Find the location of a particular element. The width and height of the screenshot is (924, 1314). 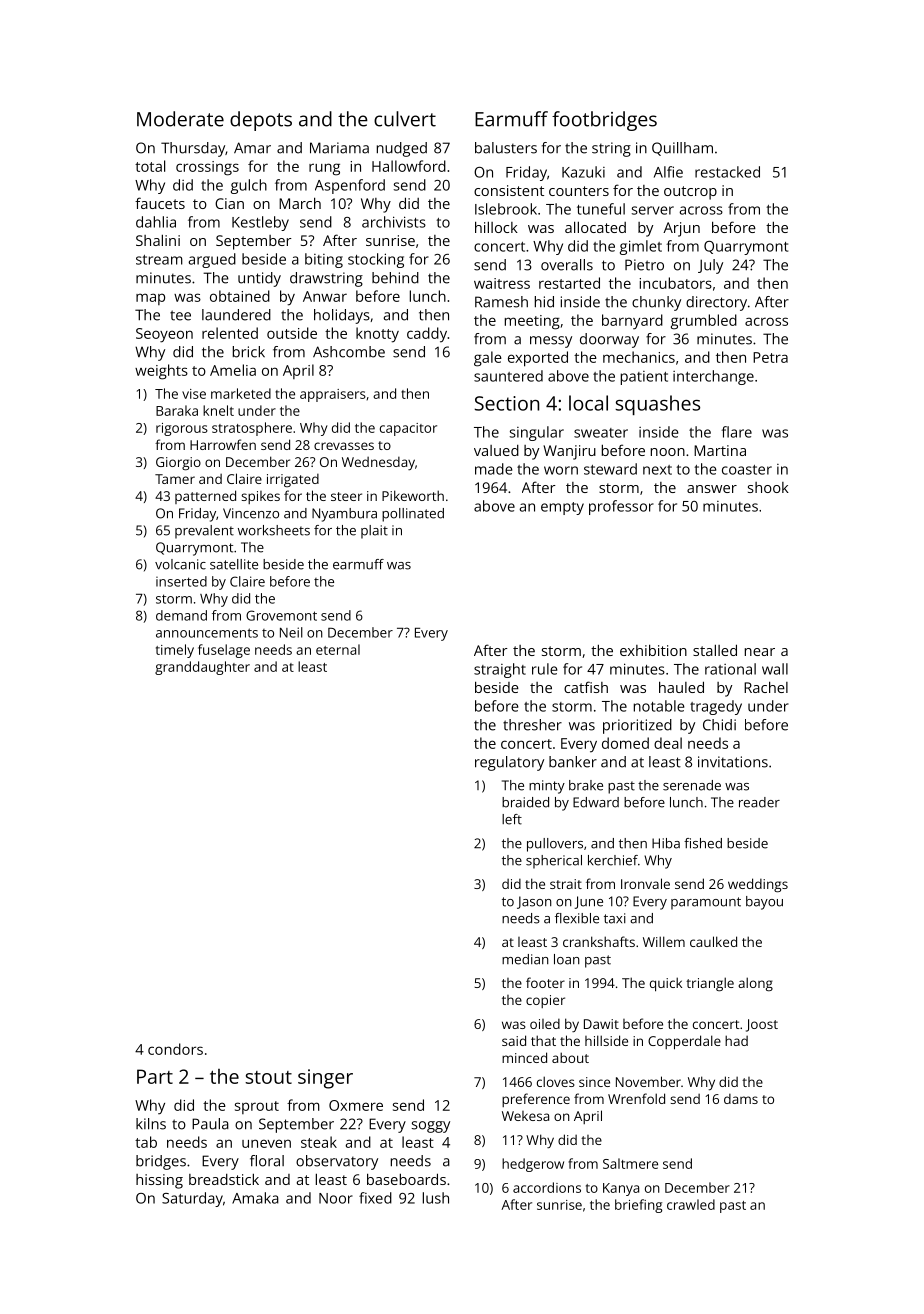

patient is located at coordinates (644, 378).
